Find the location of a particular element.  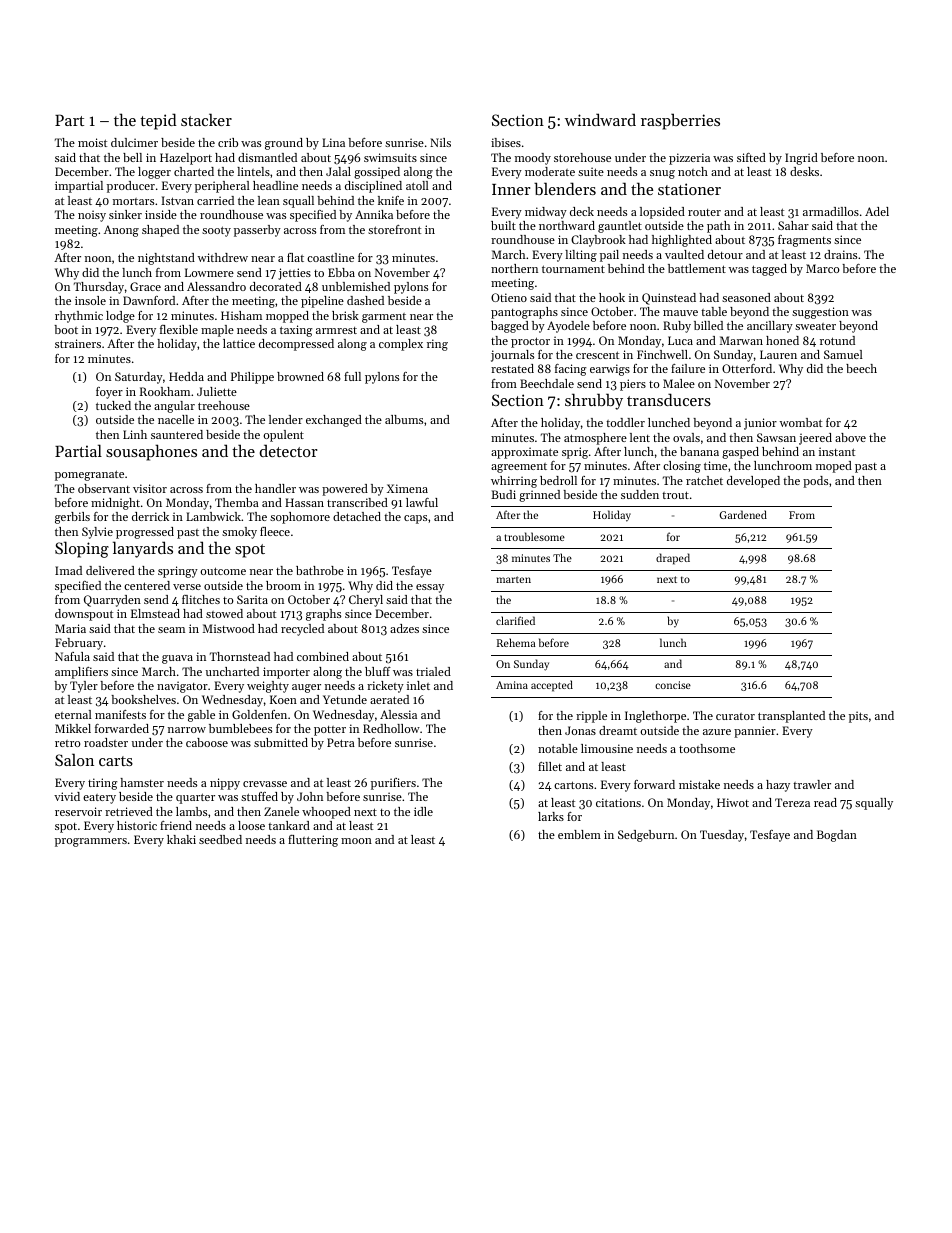

moped is located at coordinates (834, 467).
